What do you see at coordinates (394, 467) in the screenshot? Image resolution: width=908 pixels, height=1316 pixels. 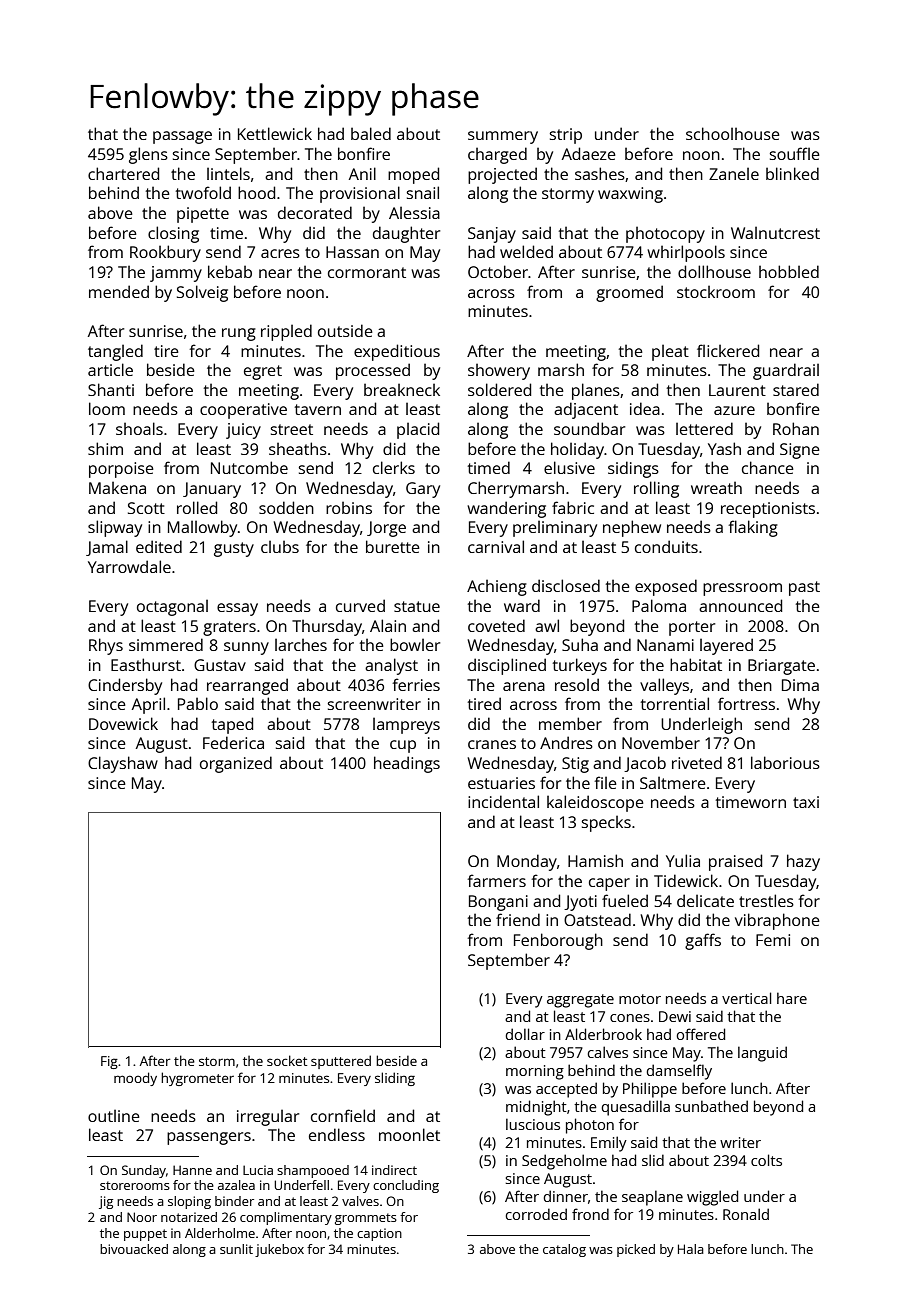 I see `clerks` at bounding box center [394, 467].
